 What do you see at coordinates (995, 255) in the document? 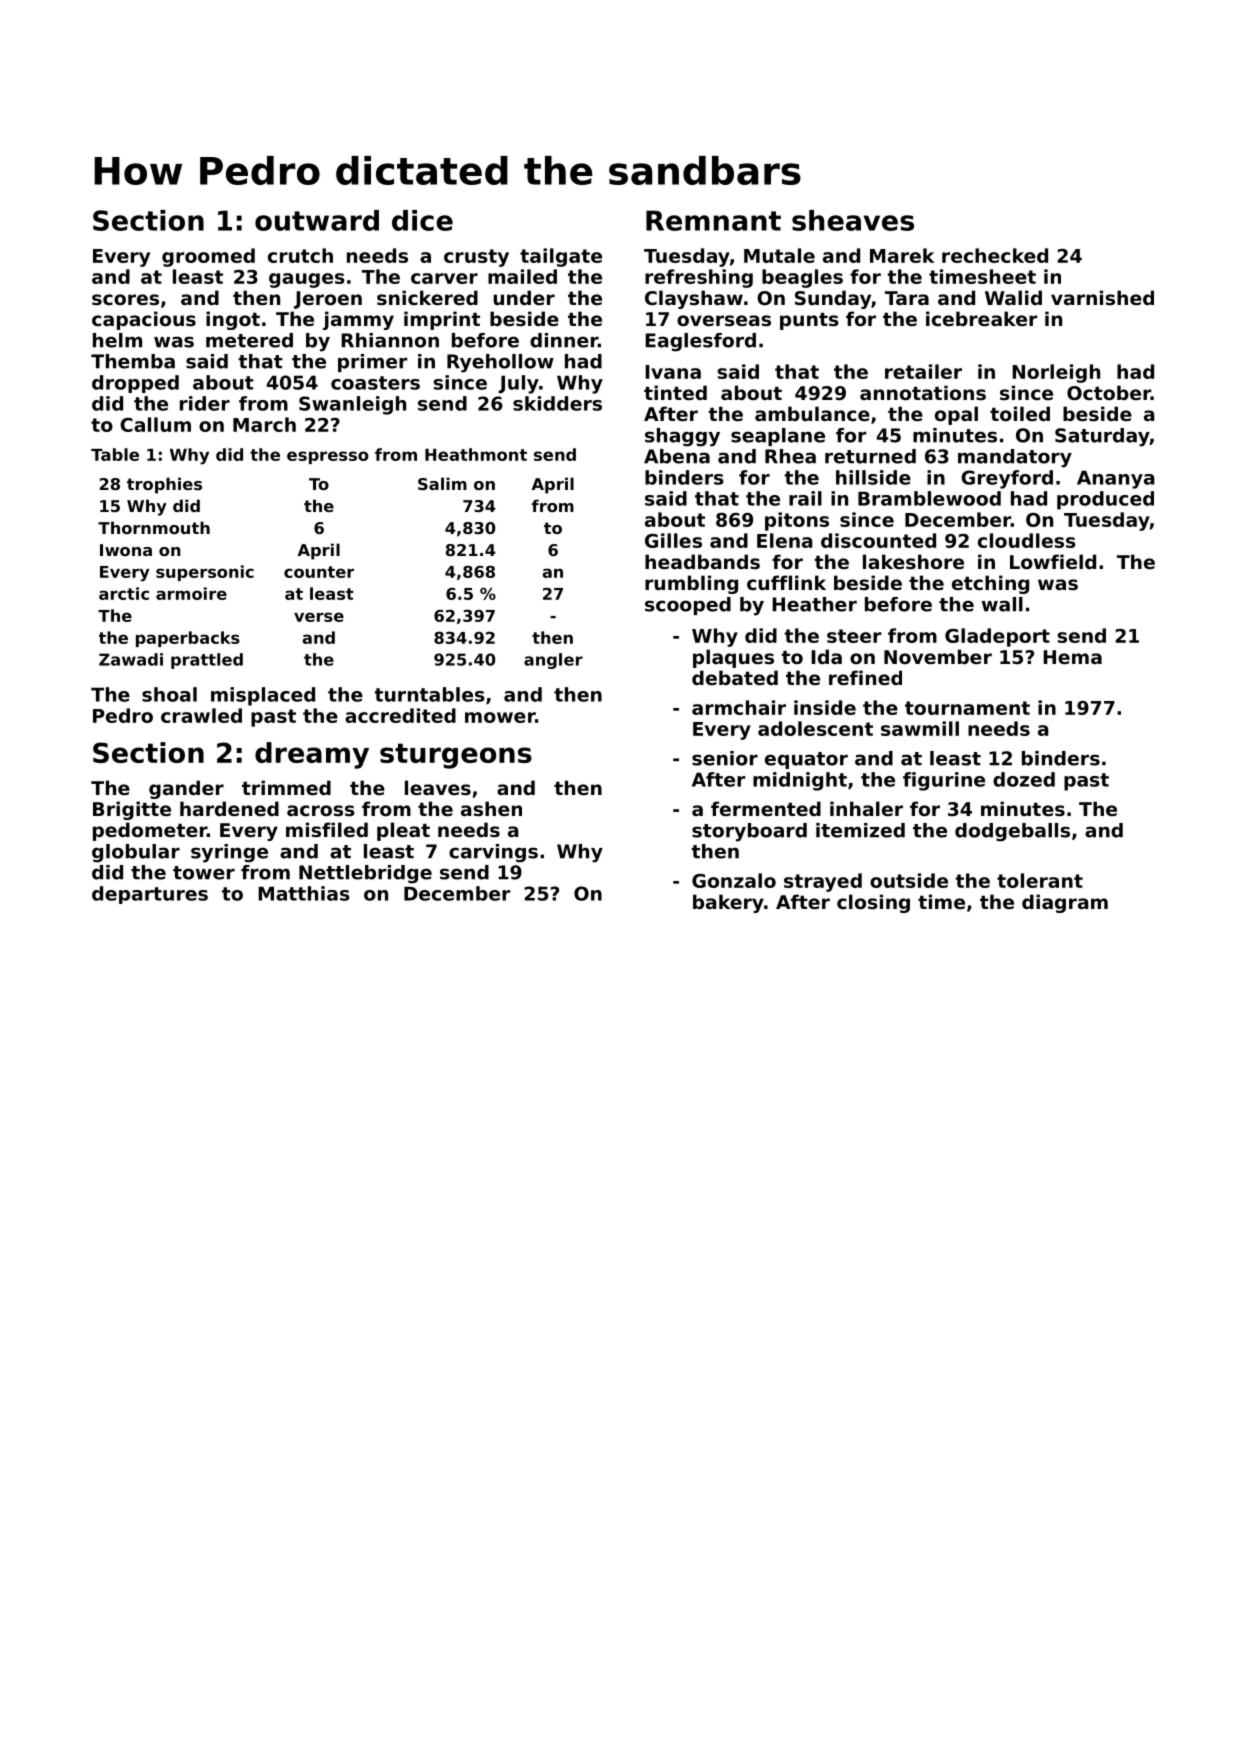
I see `rechecked` at bounding box center [995, 255].
